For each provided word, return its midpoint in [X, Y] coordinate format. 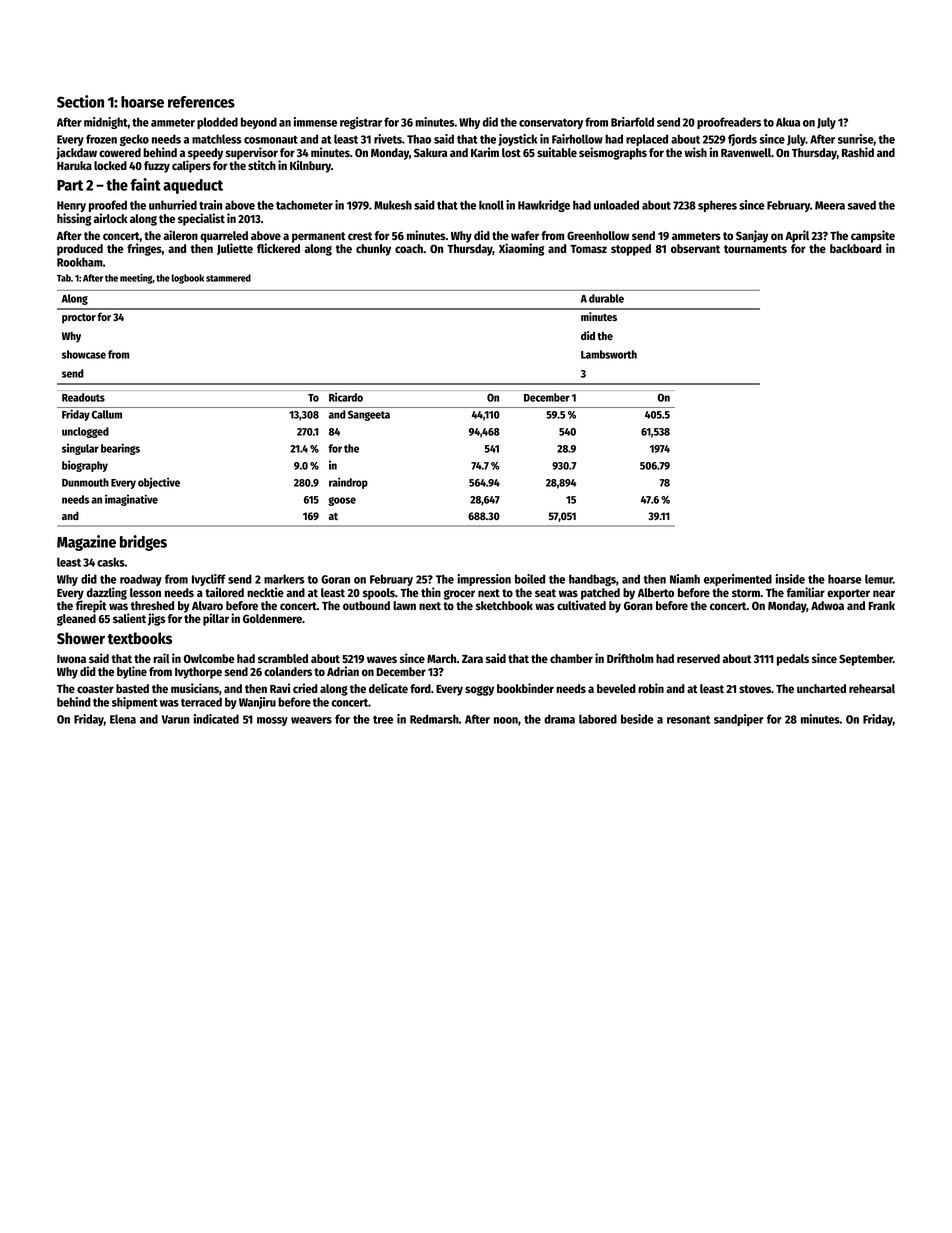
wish [695, 152]
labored [598, 719]
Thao [419, 139]
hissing [74, 219]
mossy [272, 721]
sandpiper [739, 720]
